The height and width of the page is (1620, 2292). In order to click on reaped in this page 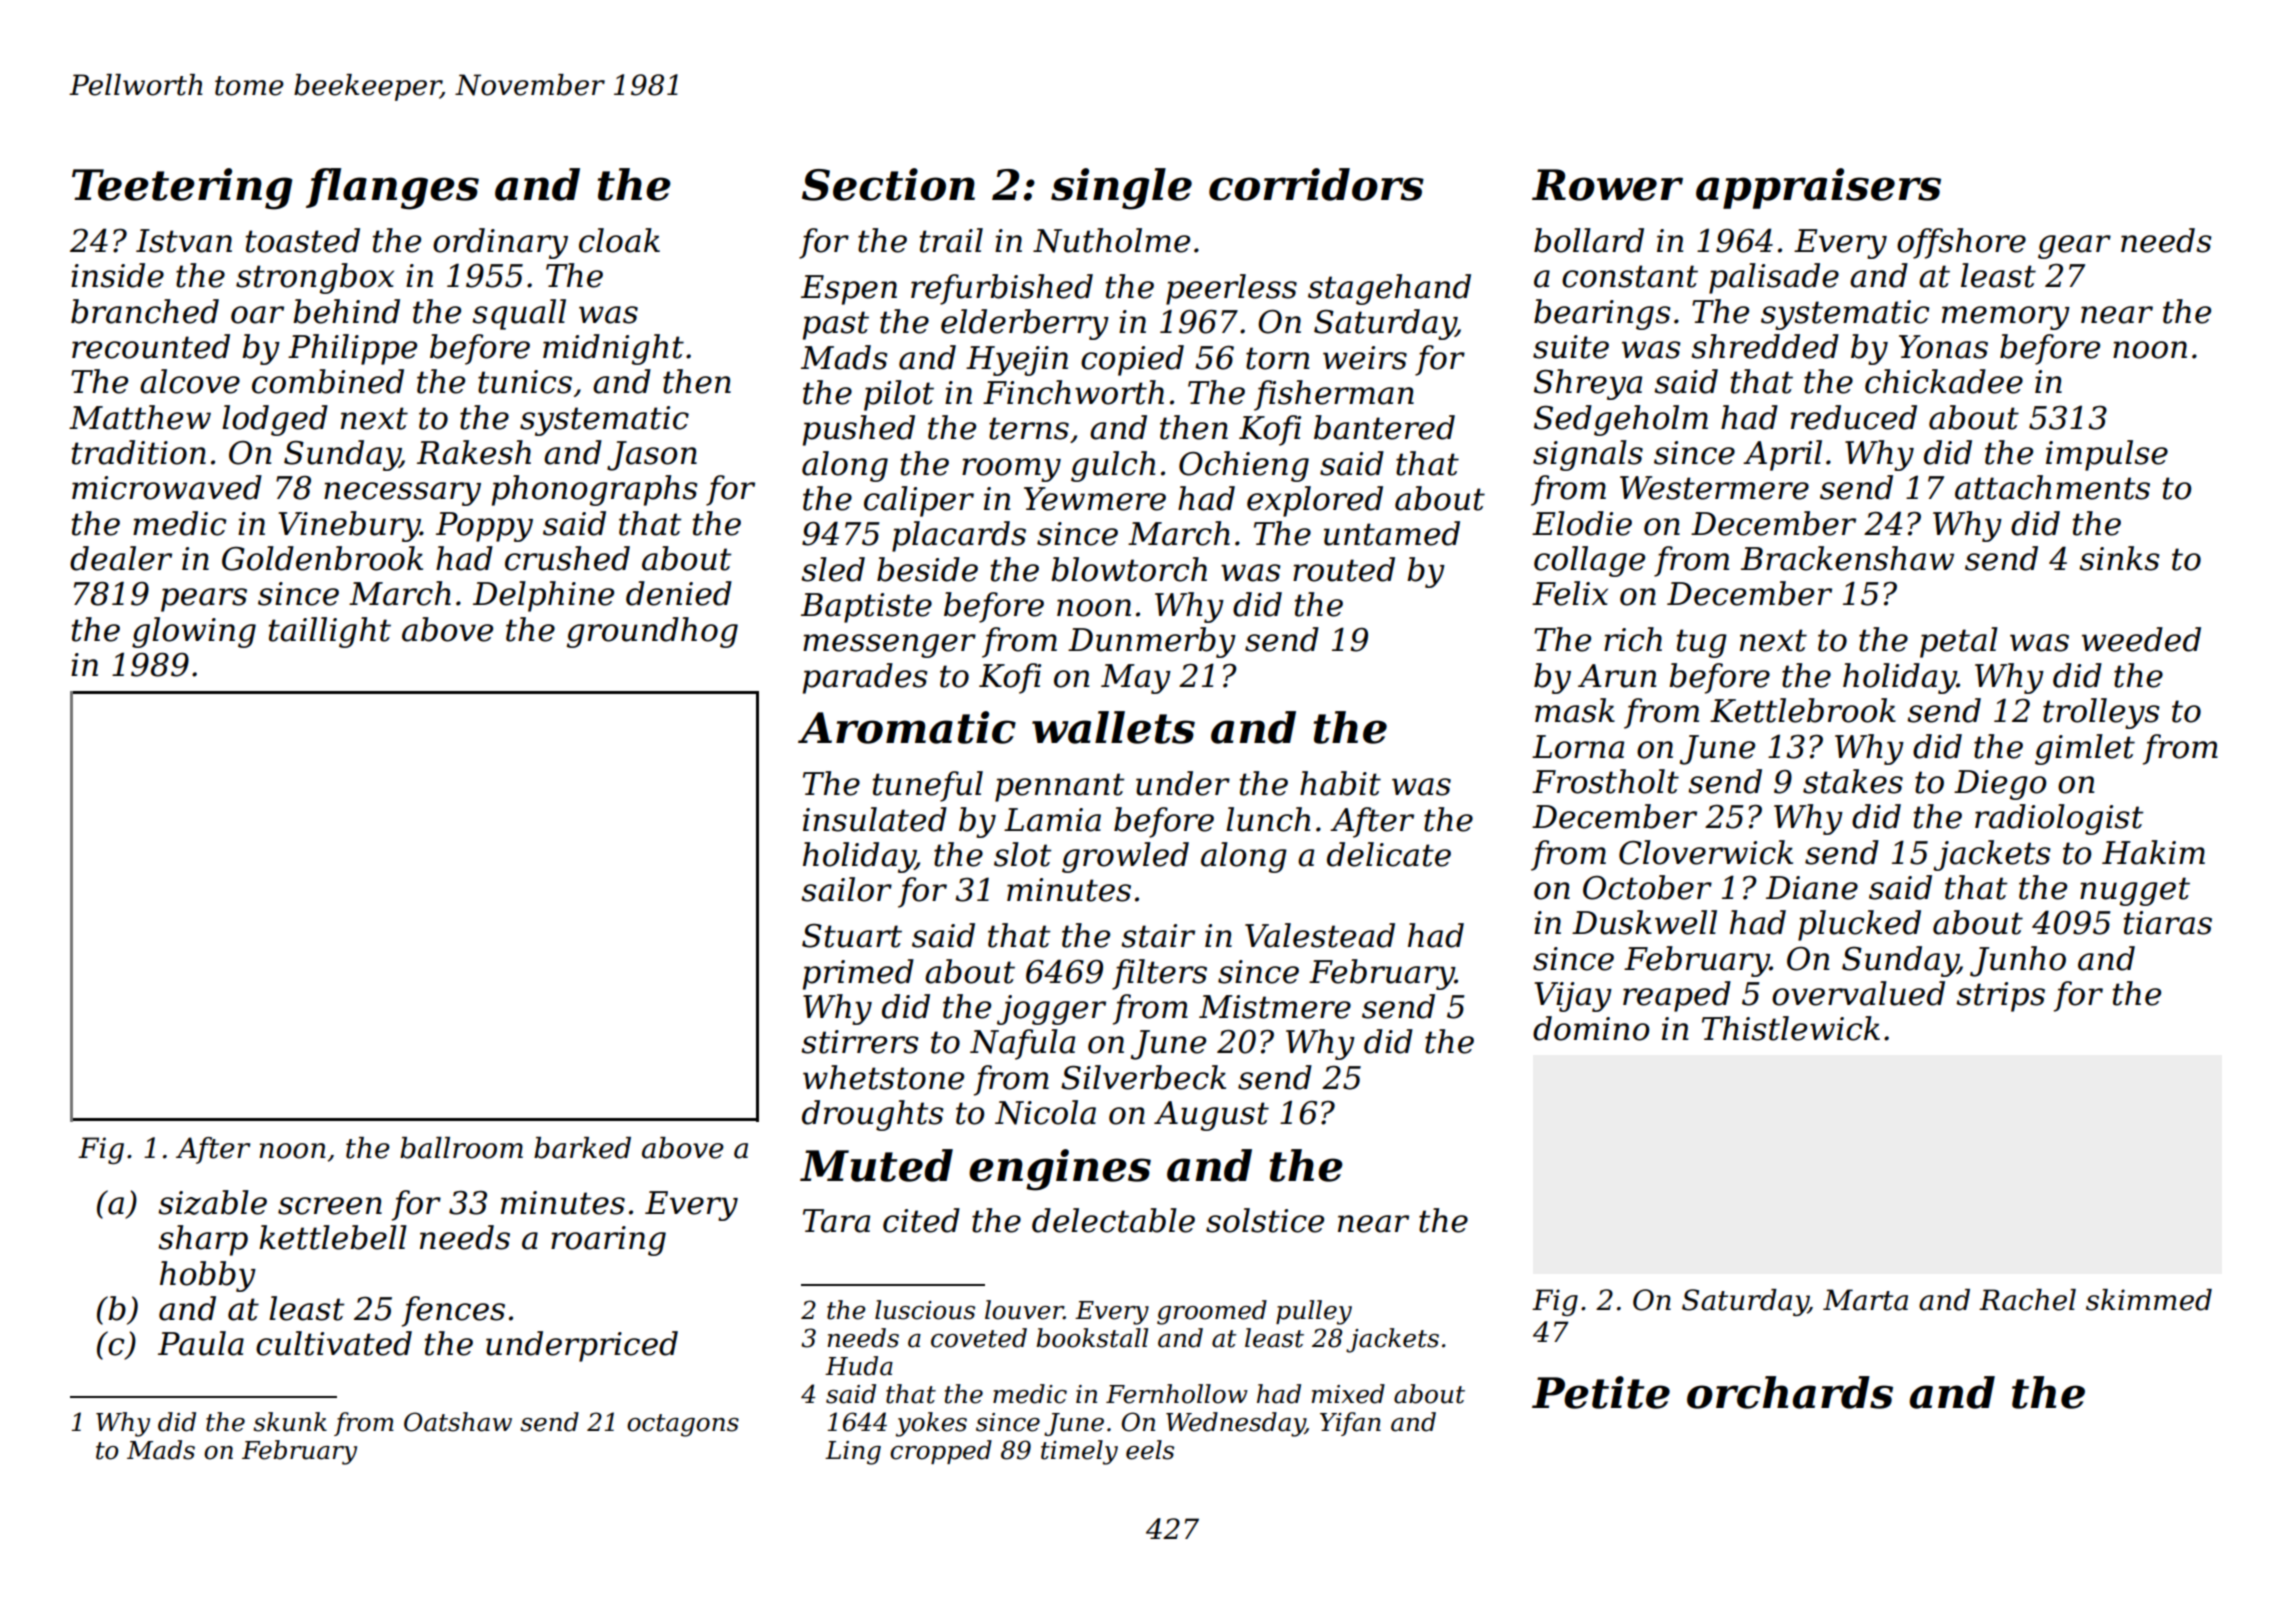, I will do `click(1677, 996)`.
